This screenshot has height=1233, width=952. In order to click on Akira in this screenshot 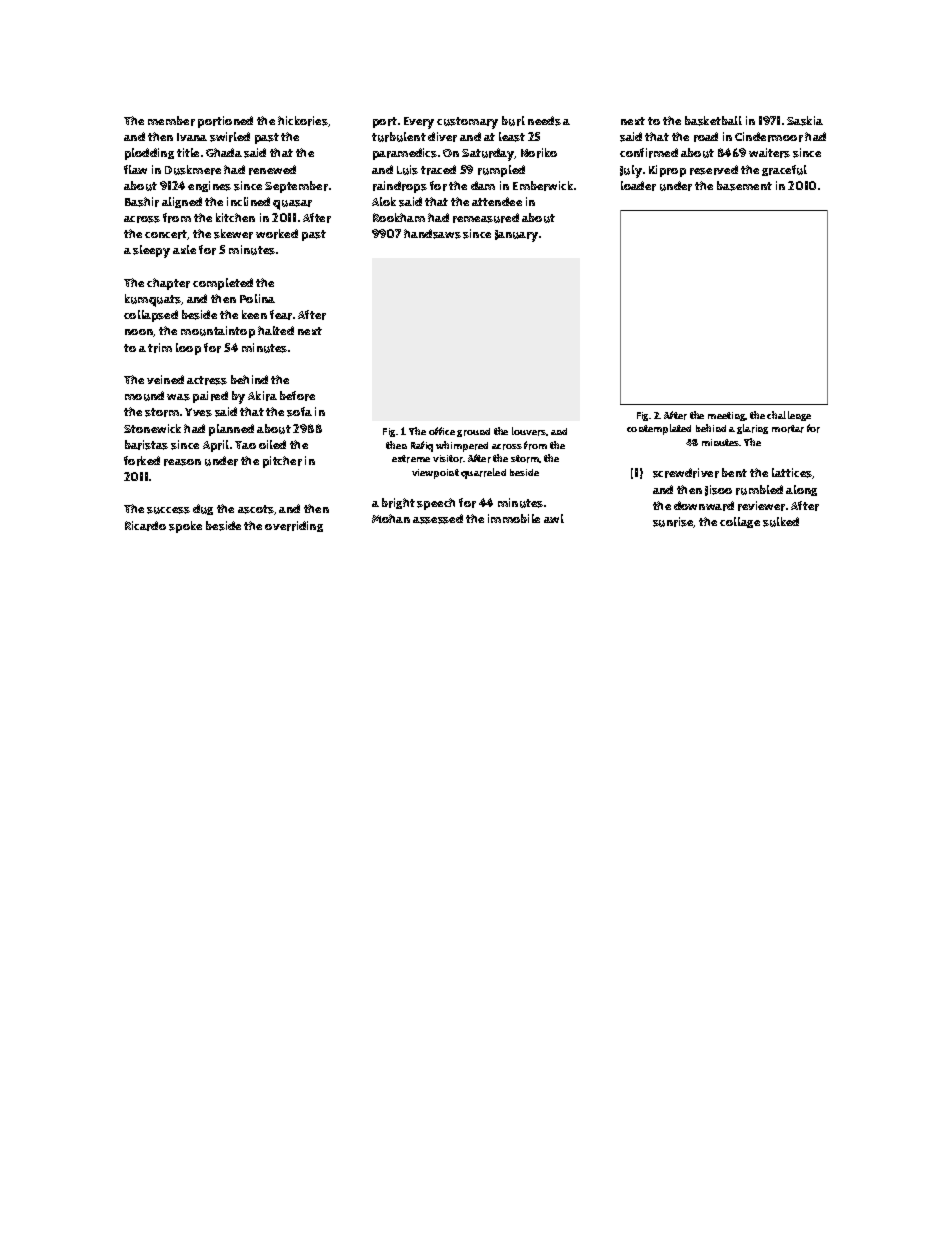, I will do `click(262, 396)`.
